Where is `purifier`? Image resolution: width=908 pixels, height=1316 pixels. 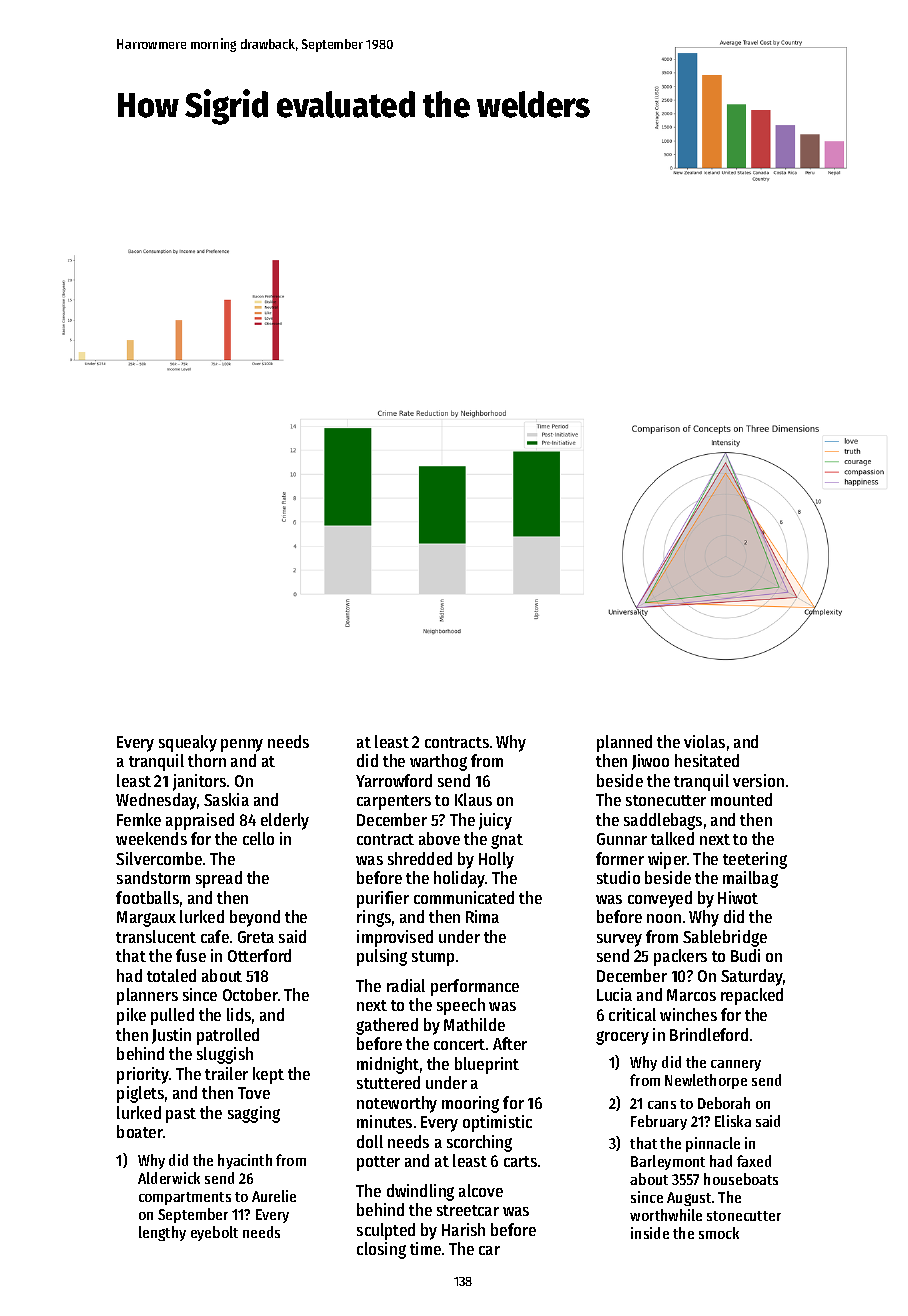
purifier is located at coordinates (383, 899).
